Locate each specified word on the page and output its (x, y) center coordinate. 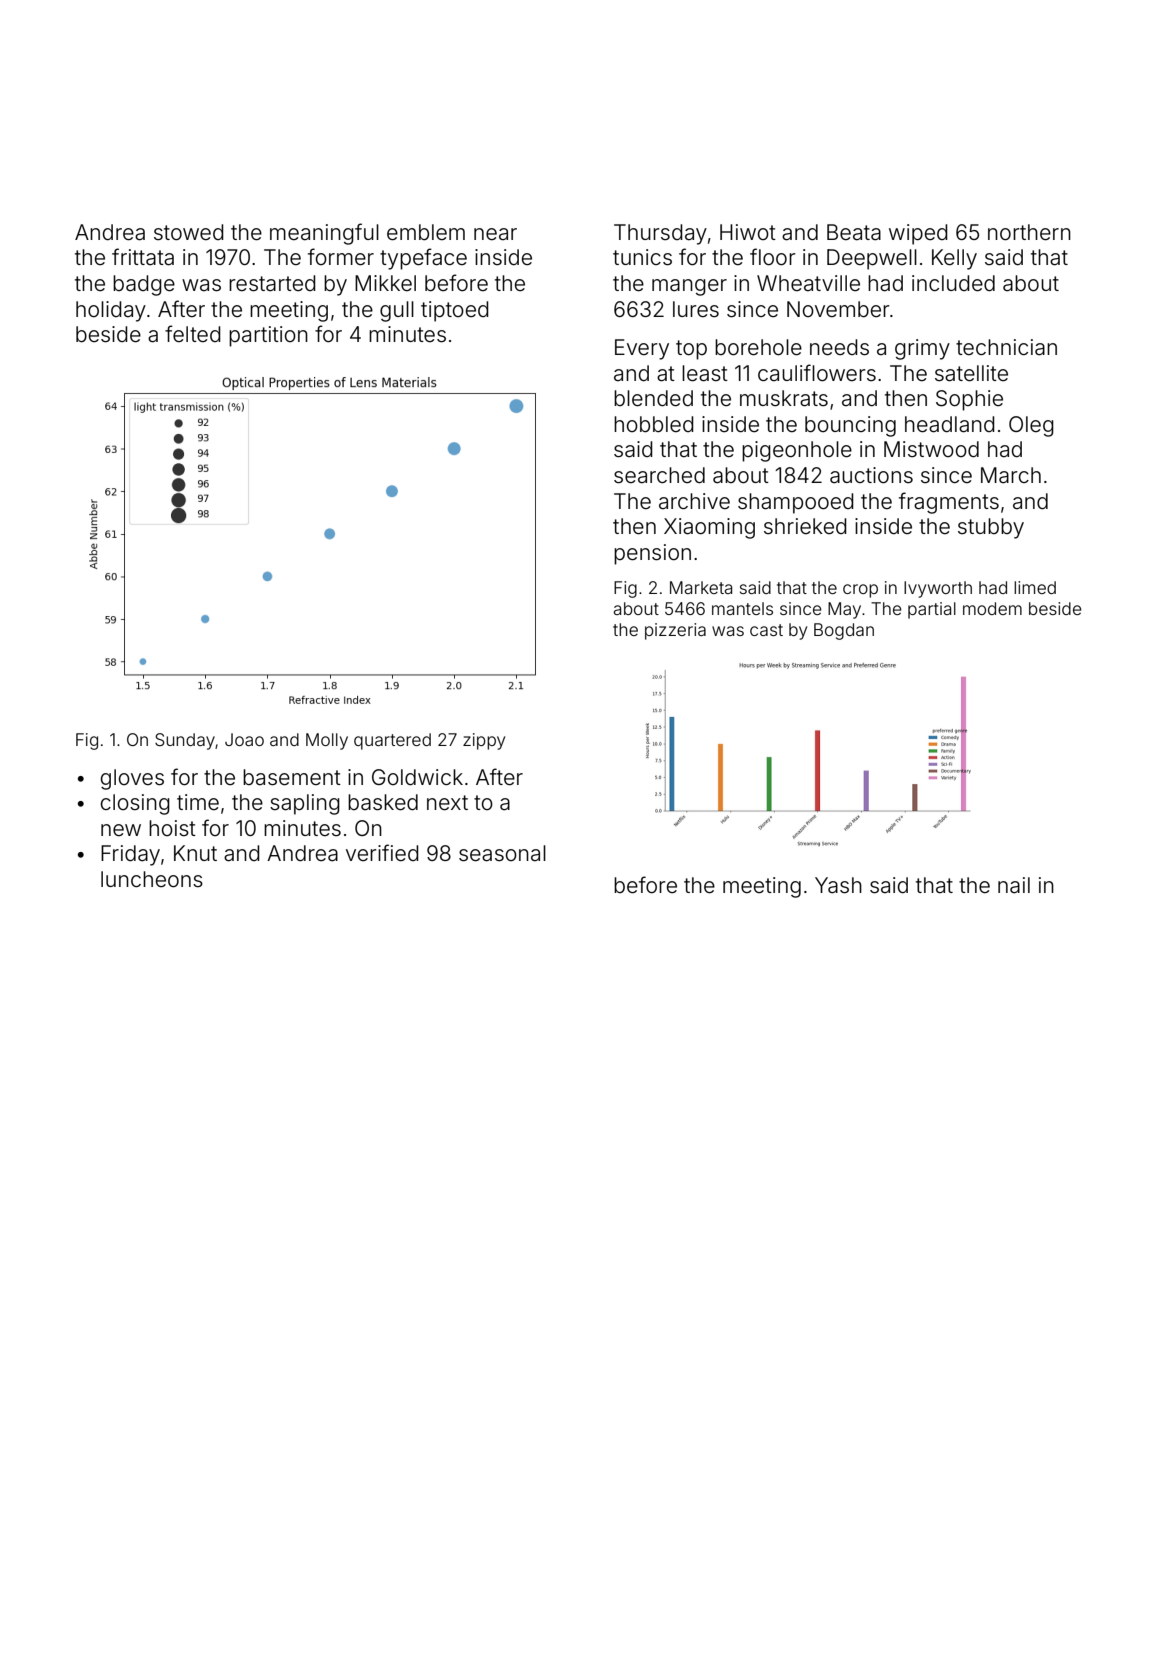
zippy (484, 741)
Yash (838, 885)
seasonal (502, 853)
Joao (244, 739)
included (953, 283)
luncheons (152, 879)
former (341, 257)
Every (642, 349)
